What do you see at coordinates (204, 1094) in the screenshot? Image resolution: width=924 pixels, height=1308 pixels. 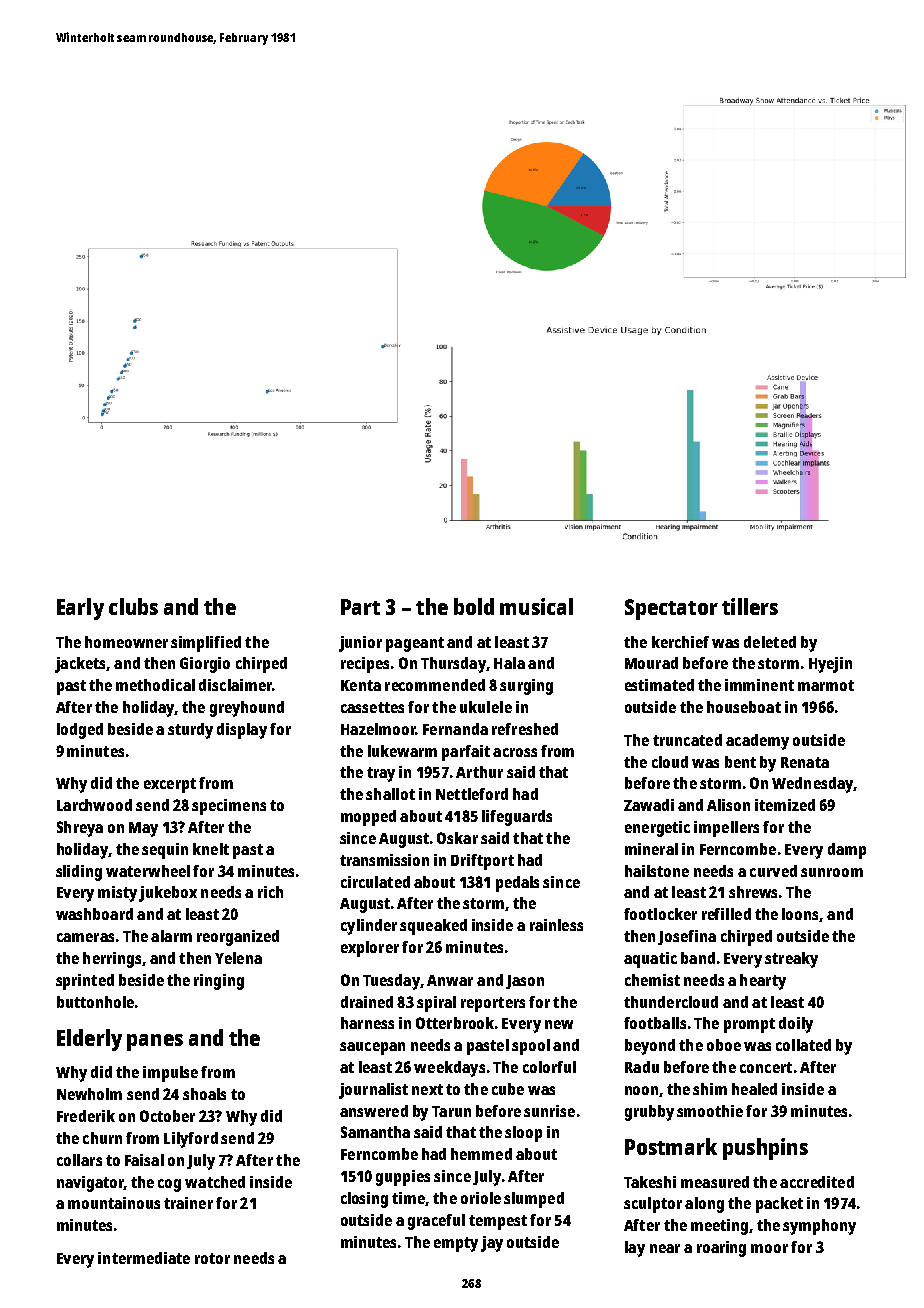 I see `shoals` at bounding box center [204, 1094].
